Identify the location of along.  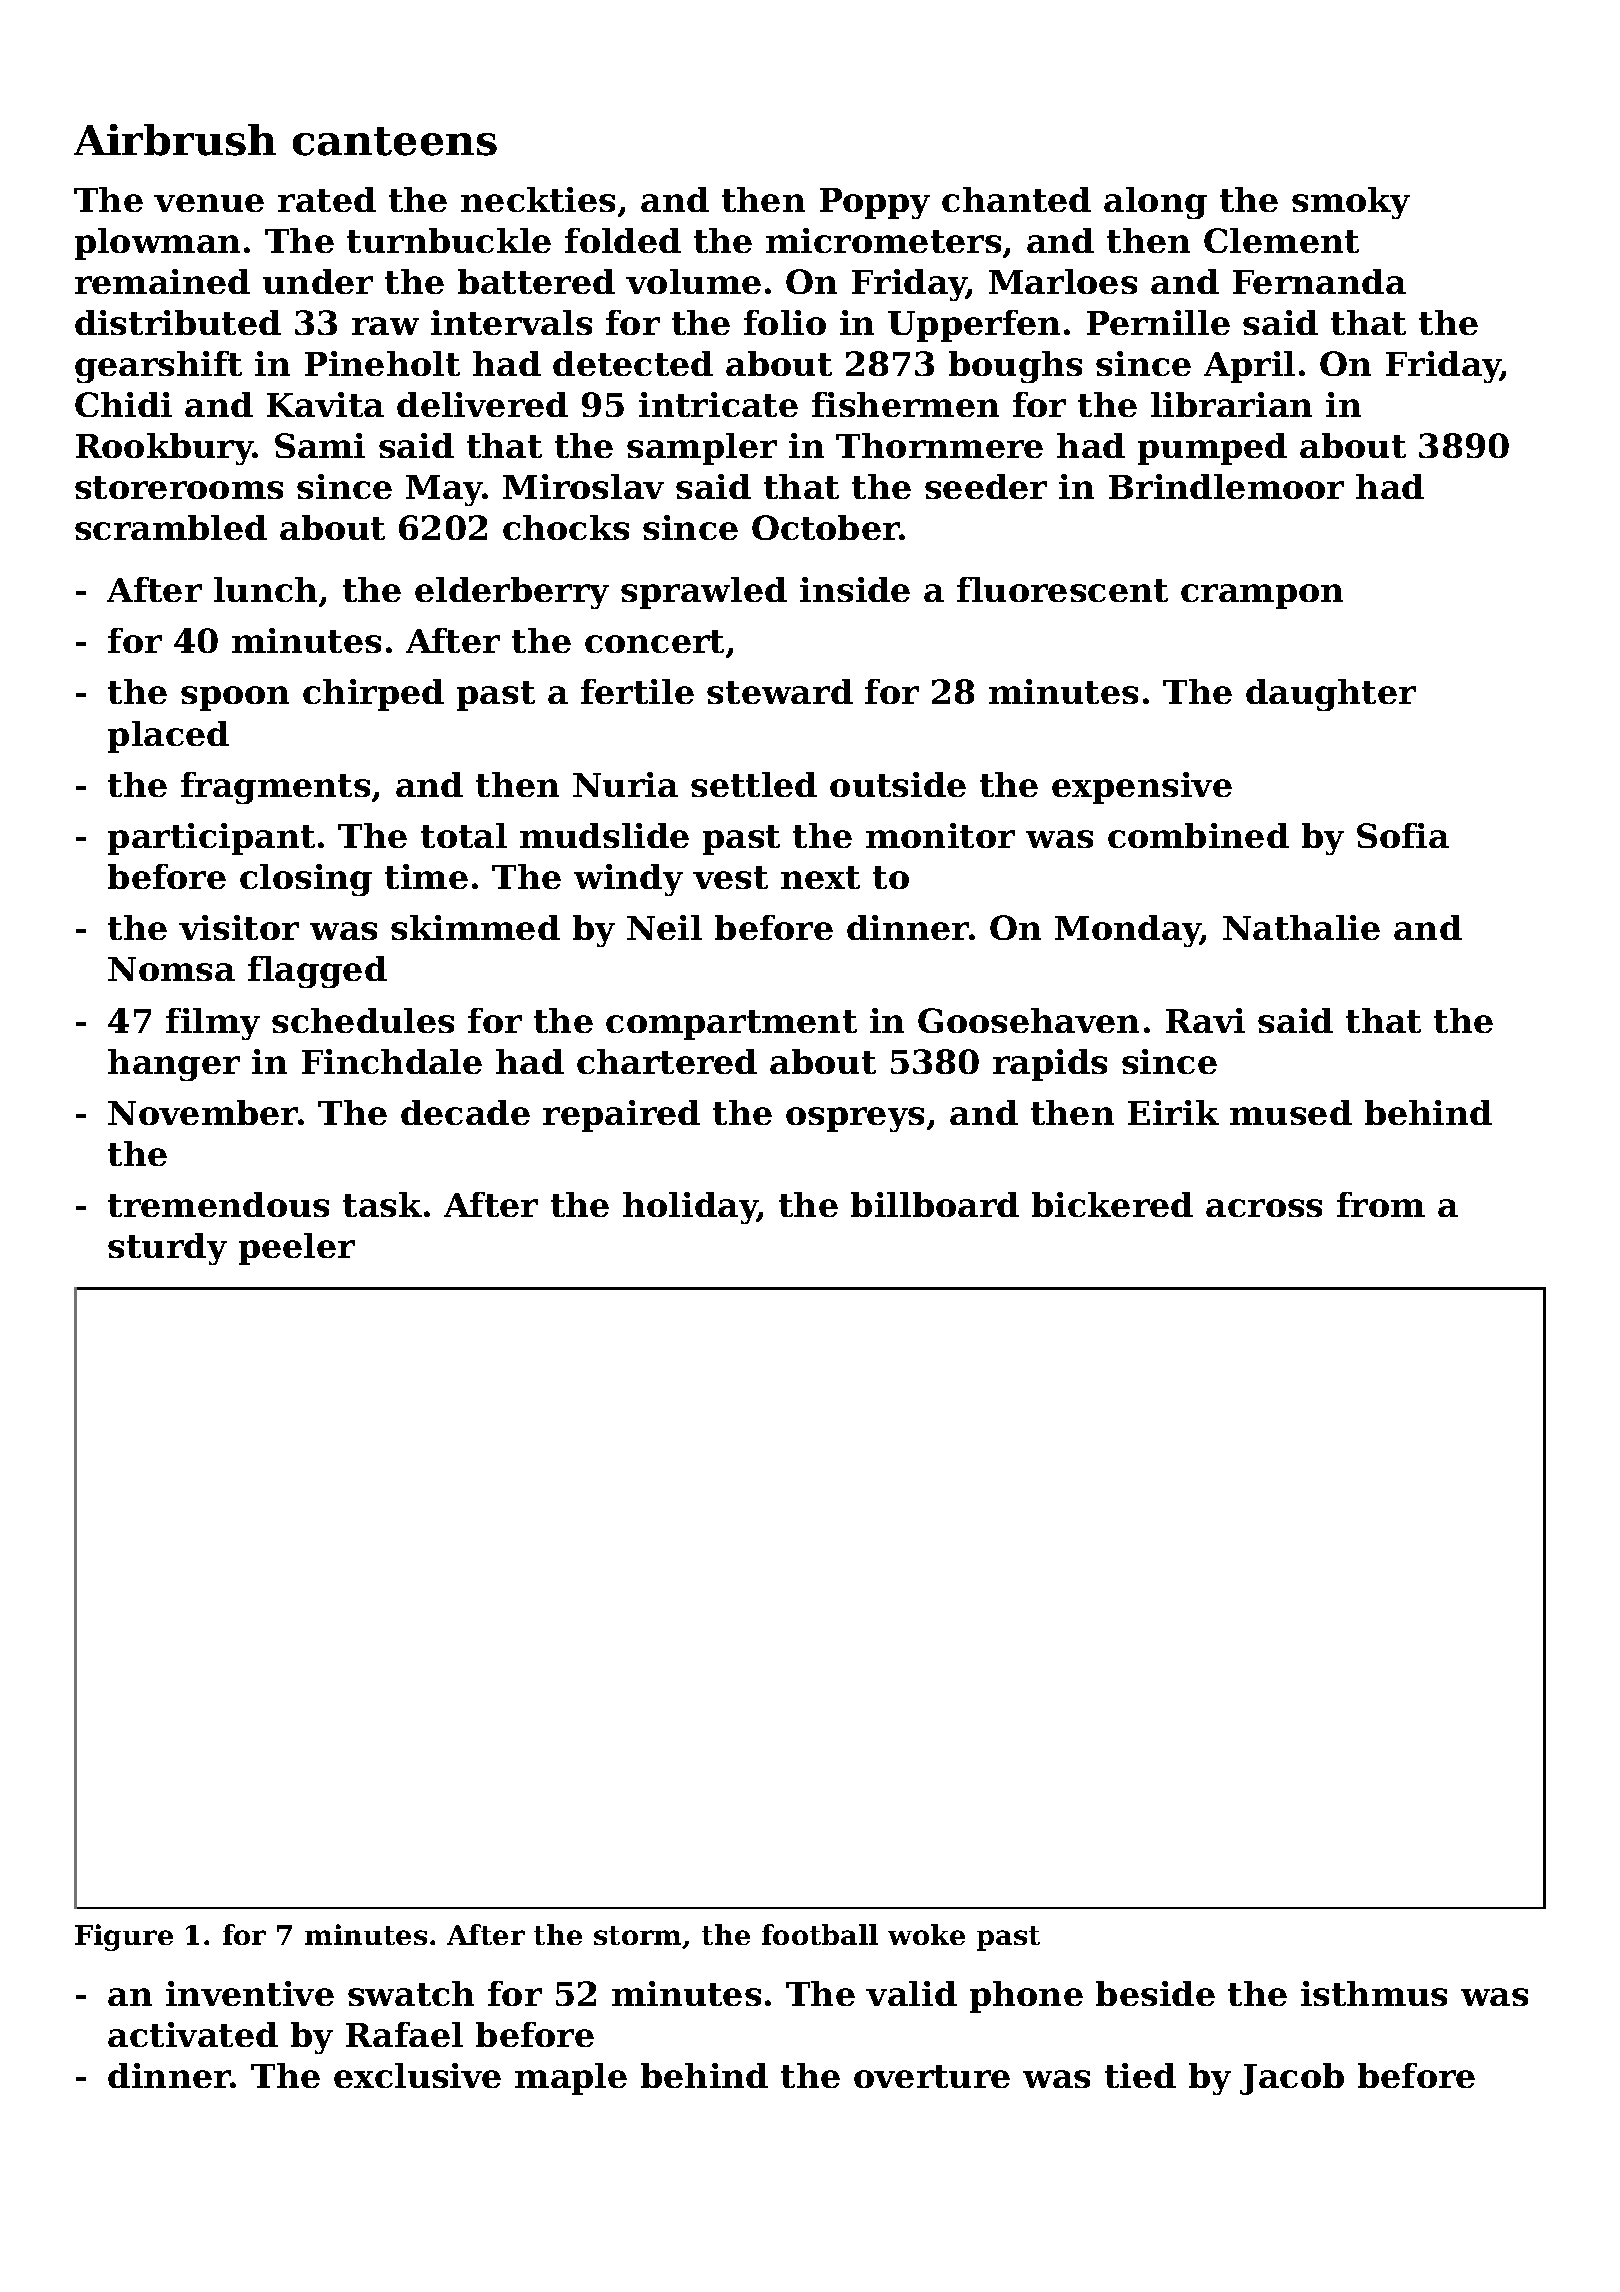
(1155, 203).
